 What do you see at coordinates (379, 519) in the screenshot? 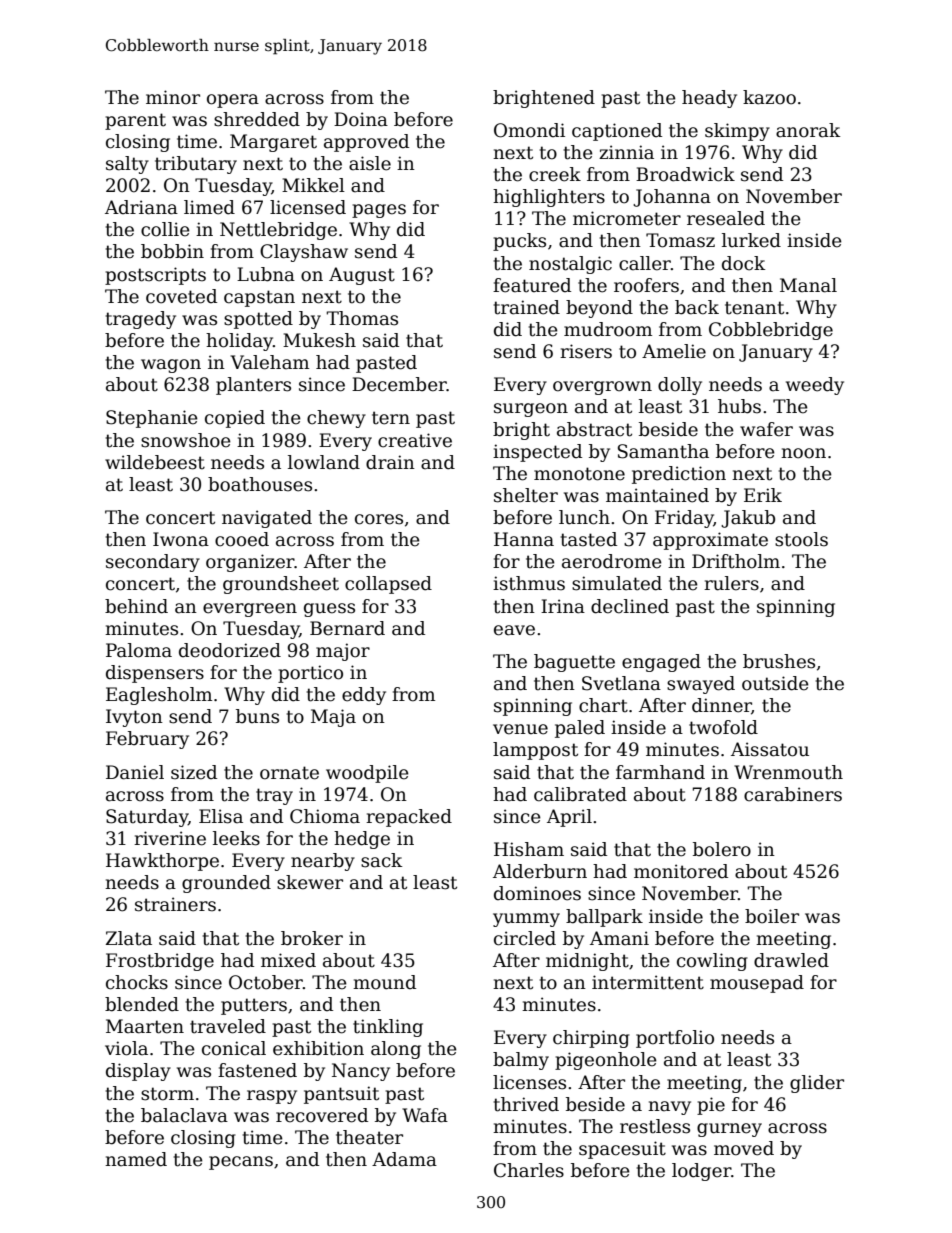
I see `cores` at bounding box center [379, 519].
